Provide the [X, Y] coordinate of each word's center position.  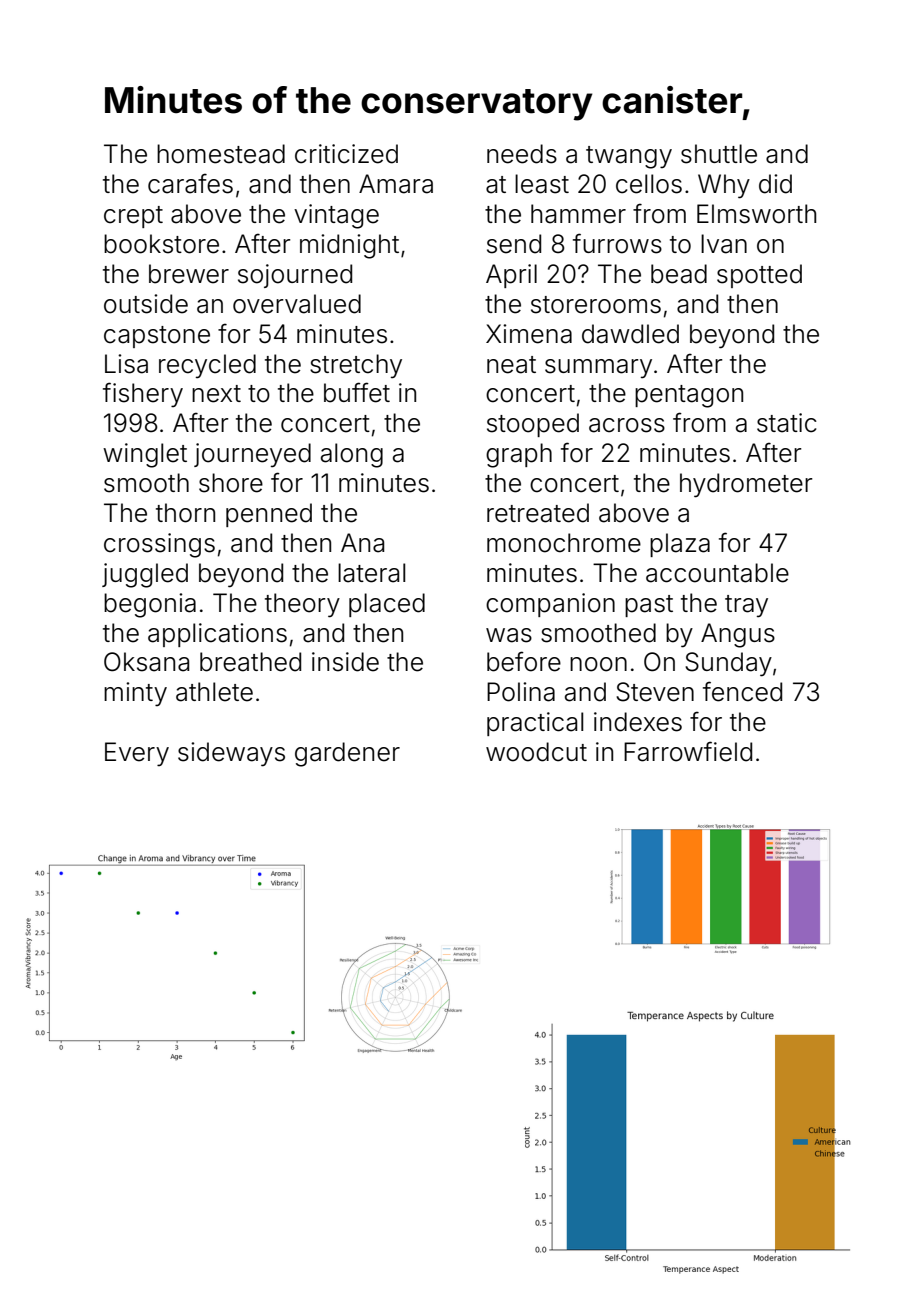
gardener [347, 754]
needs [522, 154]
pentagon [689, 396]
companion [550, 605]
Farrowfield [688, 751]
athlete [214, 692]
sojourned [295, 276]
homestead [221, 154]
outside [146, 304]
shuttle [719, 154]
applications [217, 635]
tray [746, 606]
